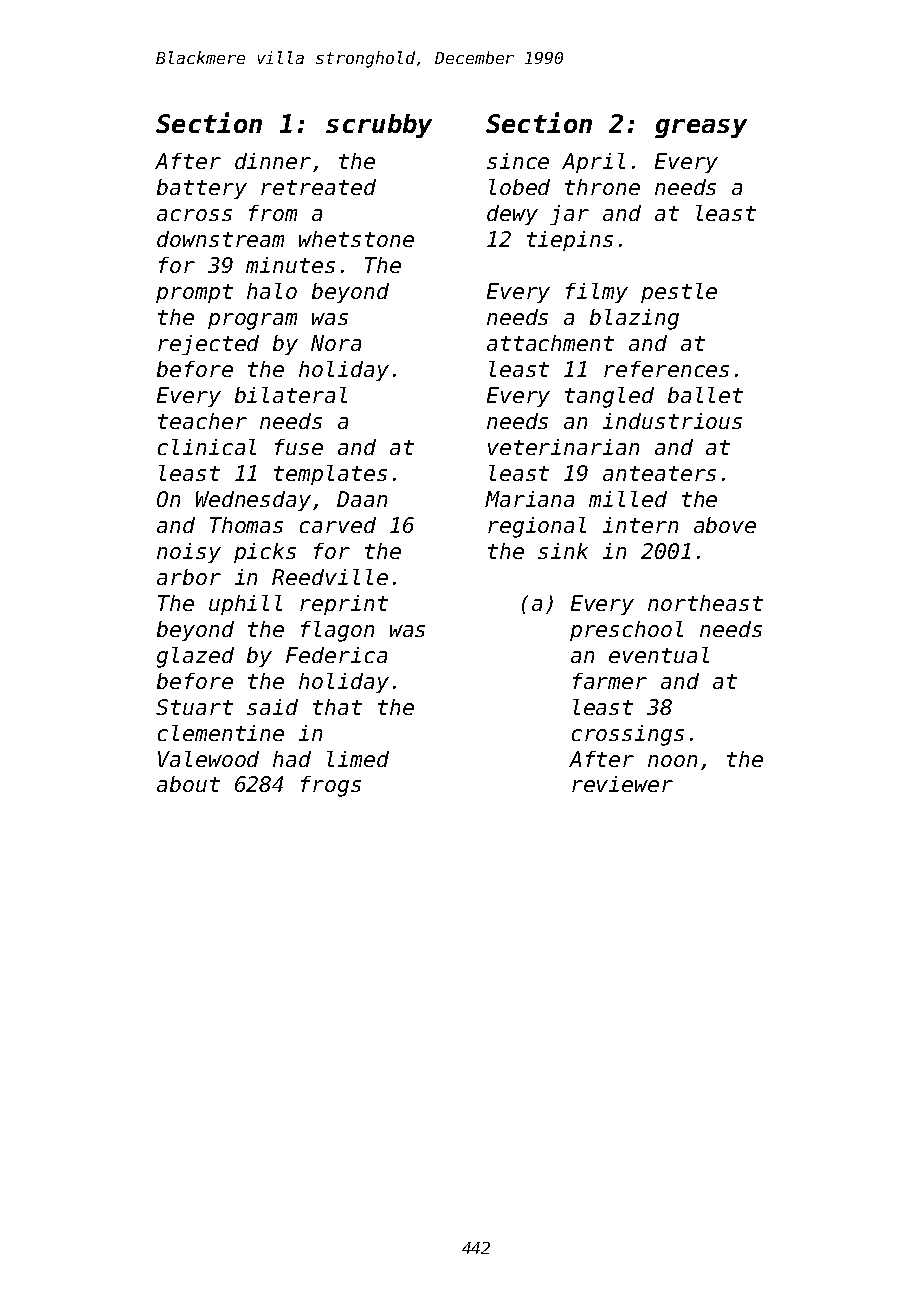 This document has width=924, height=1311. Describe the element at coordinates (291, 395) in the document. I see `bilateral` at that location.
